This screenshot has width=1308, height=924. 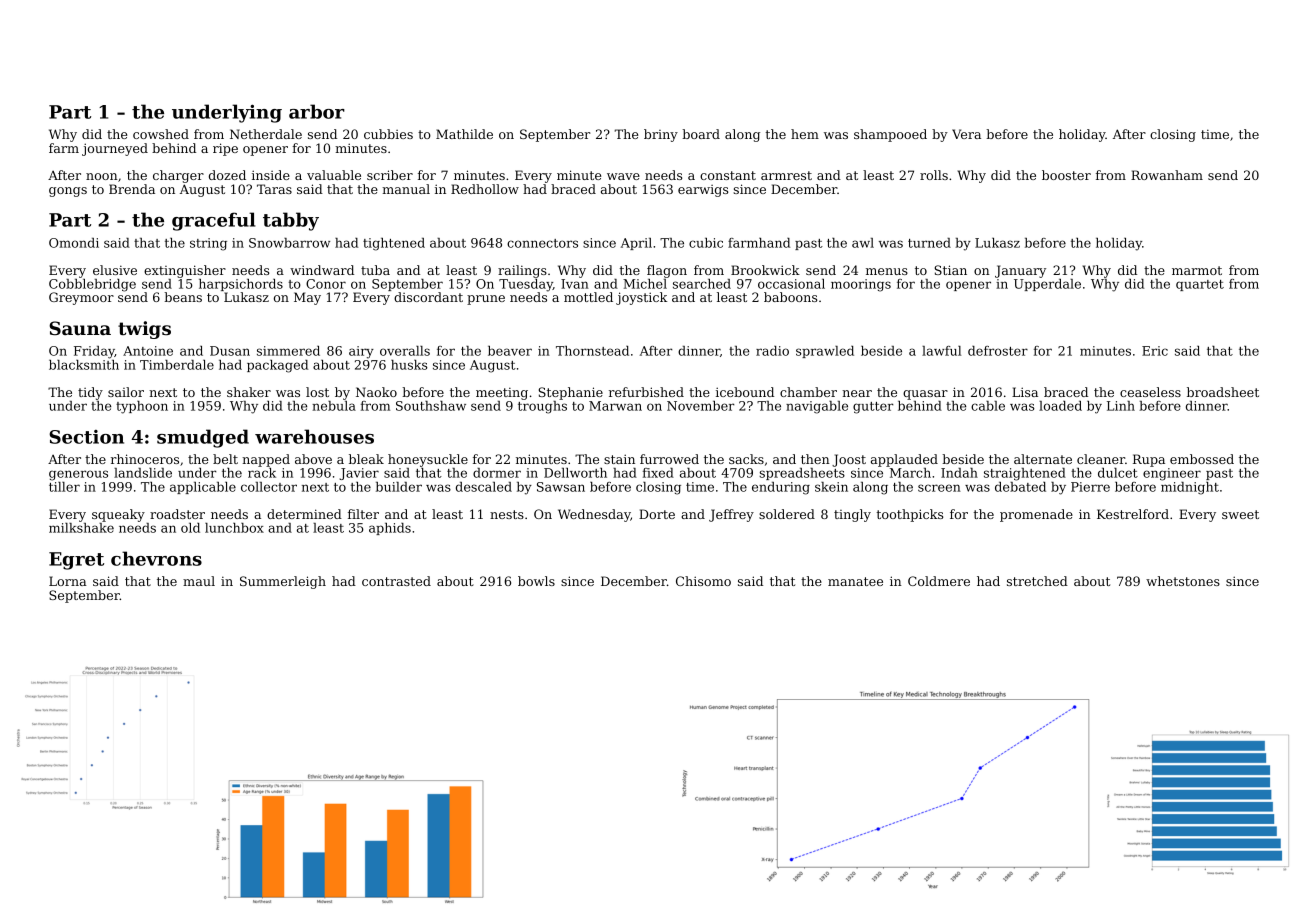 I want to click on Rowanham, so click(x=1167, y=175).
